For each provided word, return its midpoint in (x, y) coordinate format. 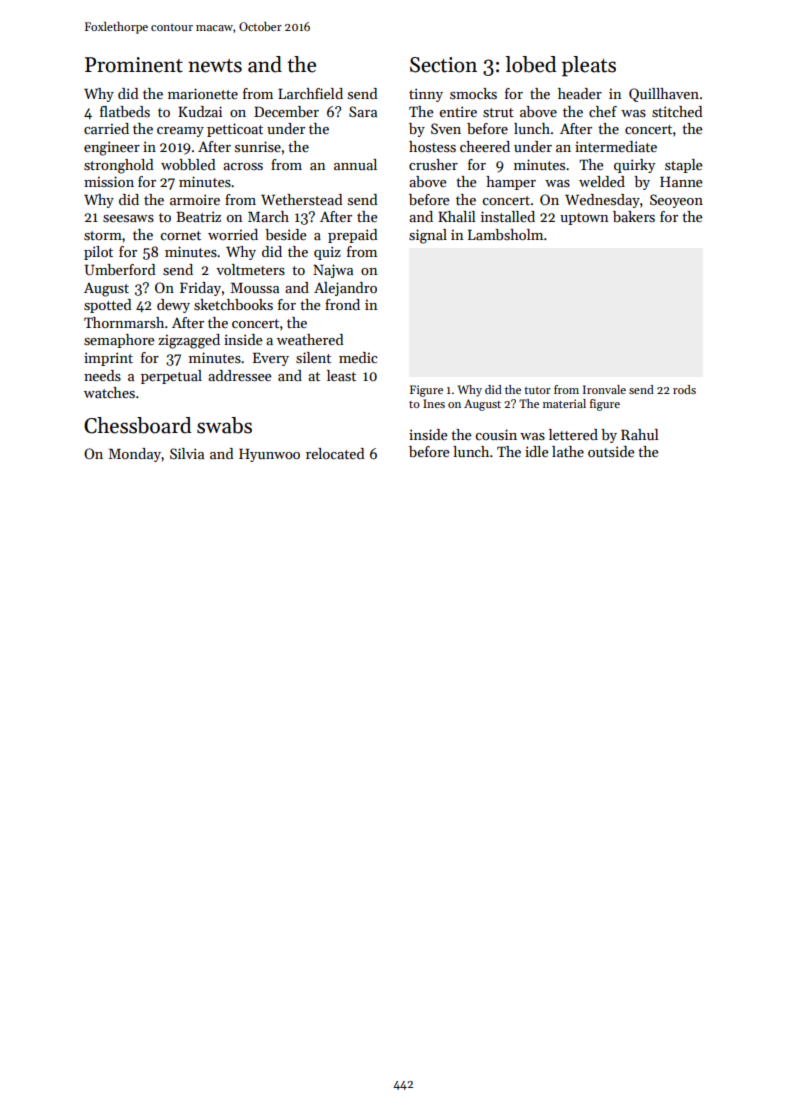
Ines (434, 403)
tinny (426, 95)
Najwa (333, 271)
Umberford (120, 269)
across (243, 166)
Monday (135, 455)
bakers (634, 216)
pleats (589, 66)
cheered (485, 146)
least (341, 375)
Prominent (134, 65)
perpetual (171, 377)
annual (355, 164)
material (564, 403)
